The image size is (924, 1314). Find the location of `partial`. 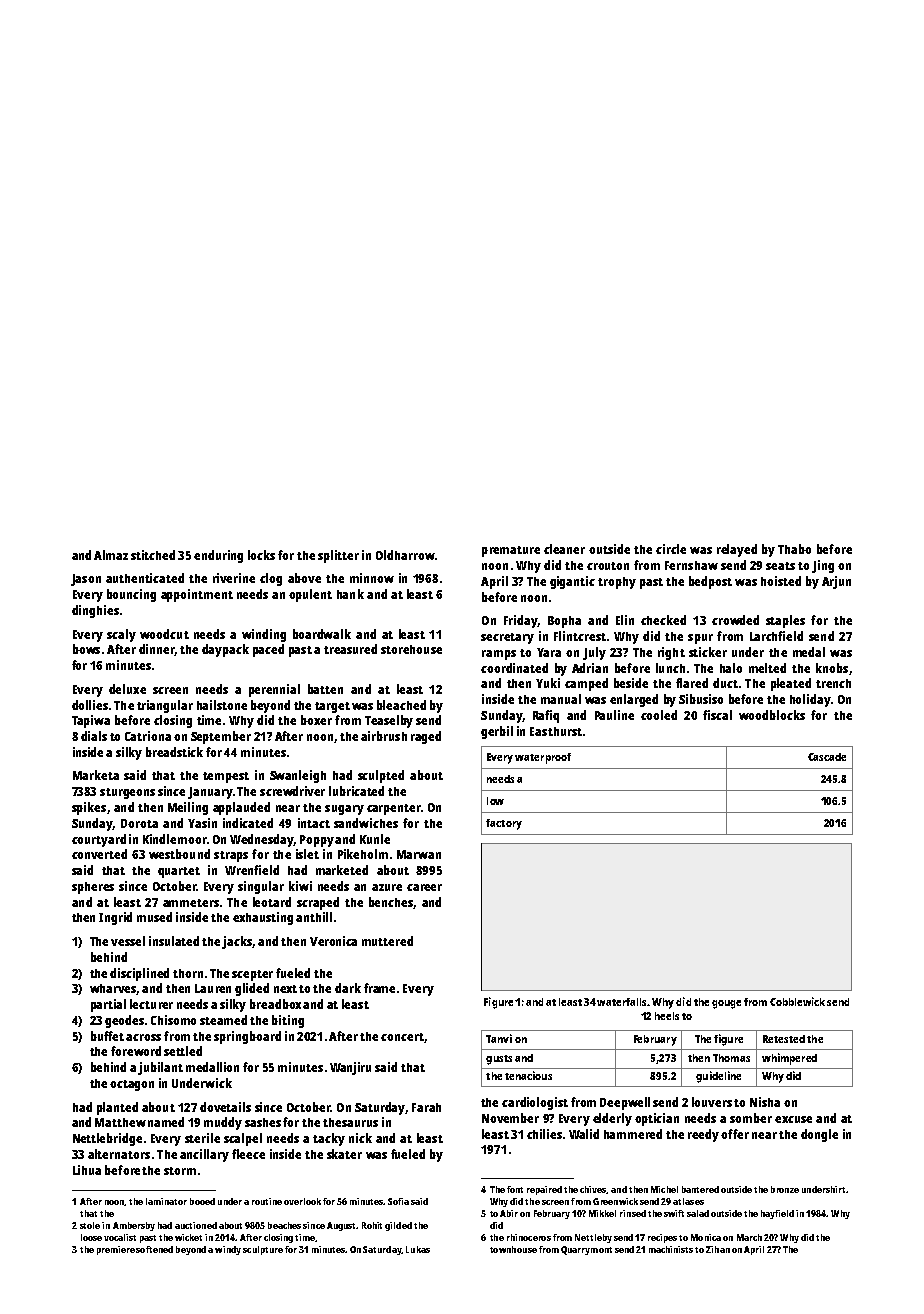

partial is located at coordinates (108, 1005).
